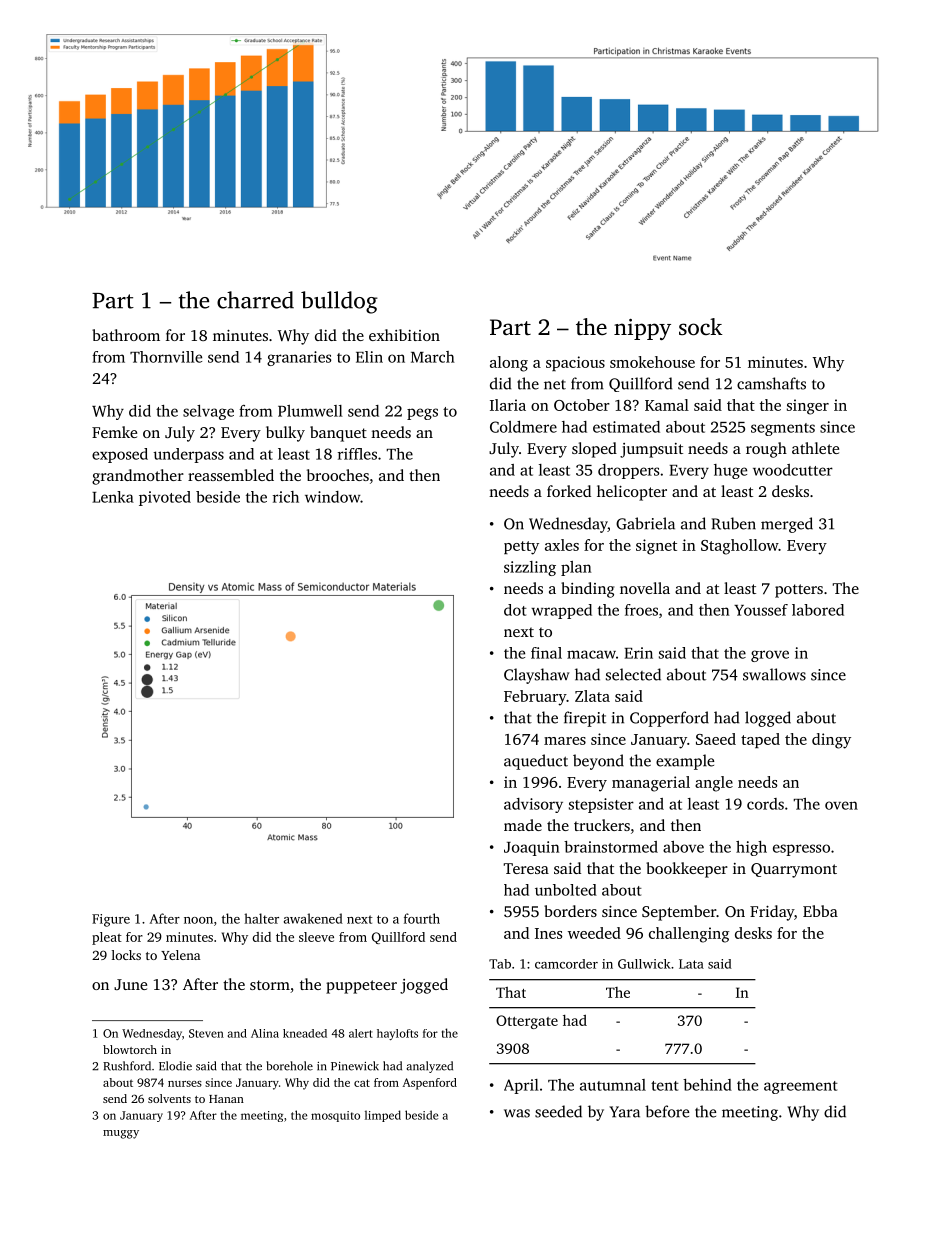 The width and height of the screenshot is (952, 1233). Describe the element at coordinates (667, 1111) in the screenshot. I see `before` at that location.
